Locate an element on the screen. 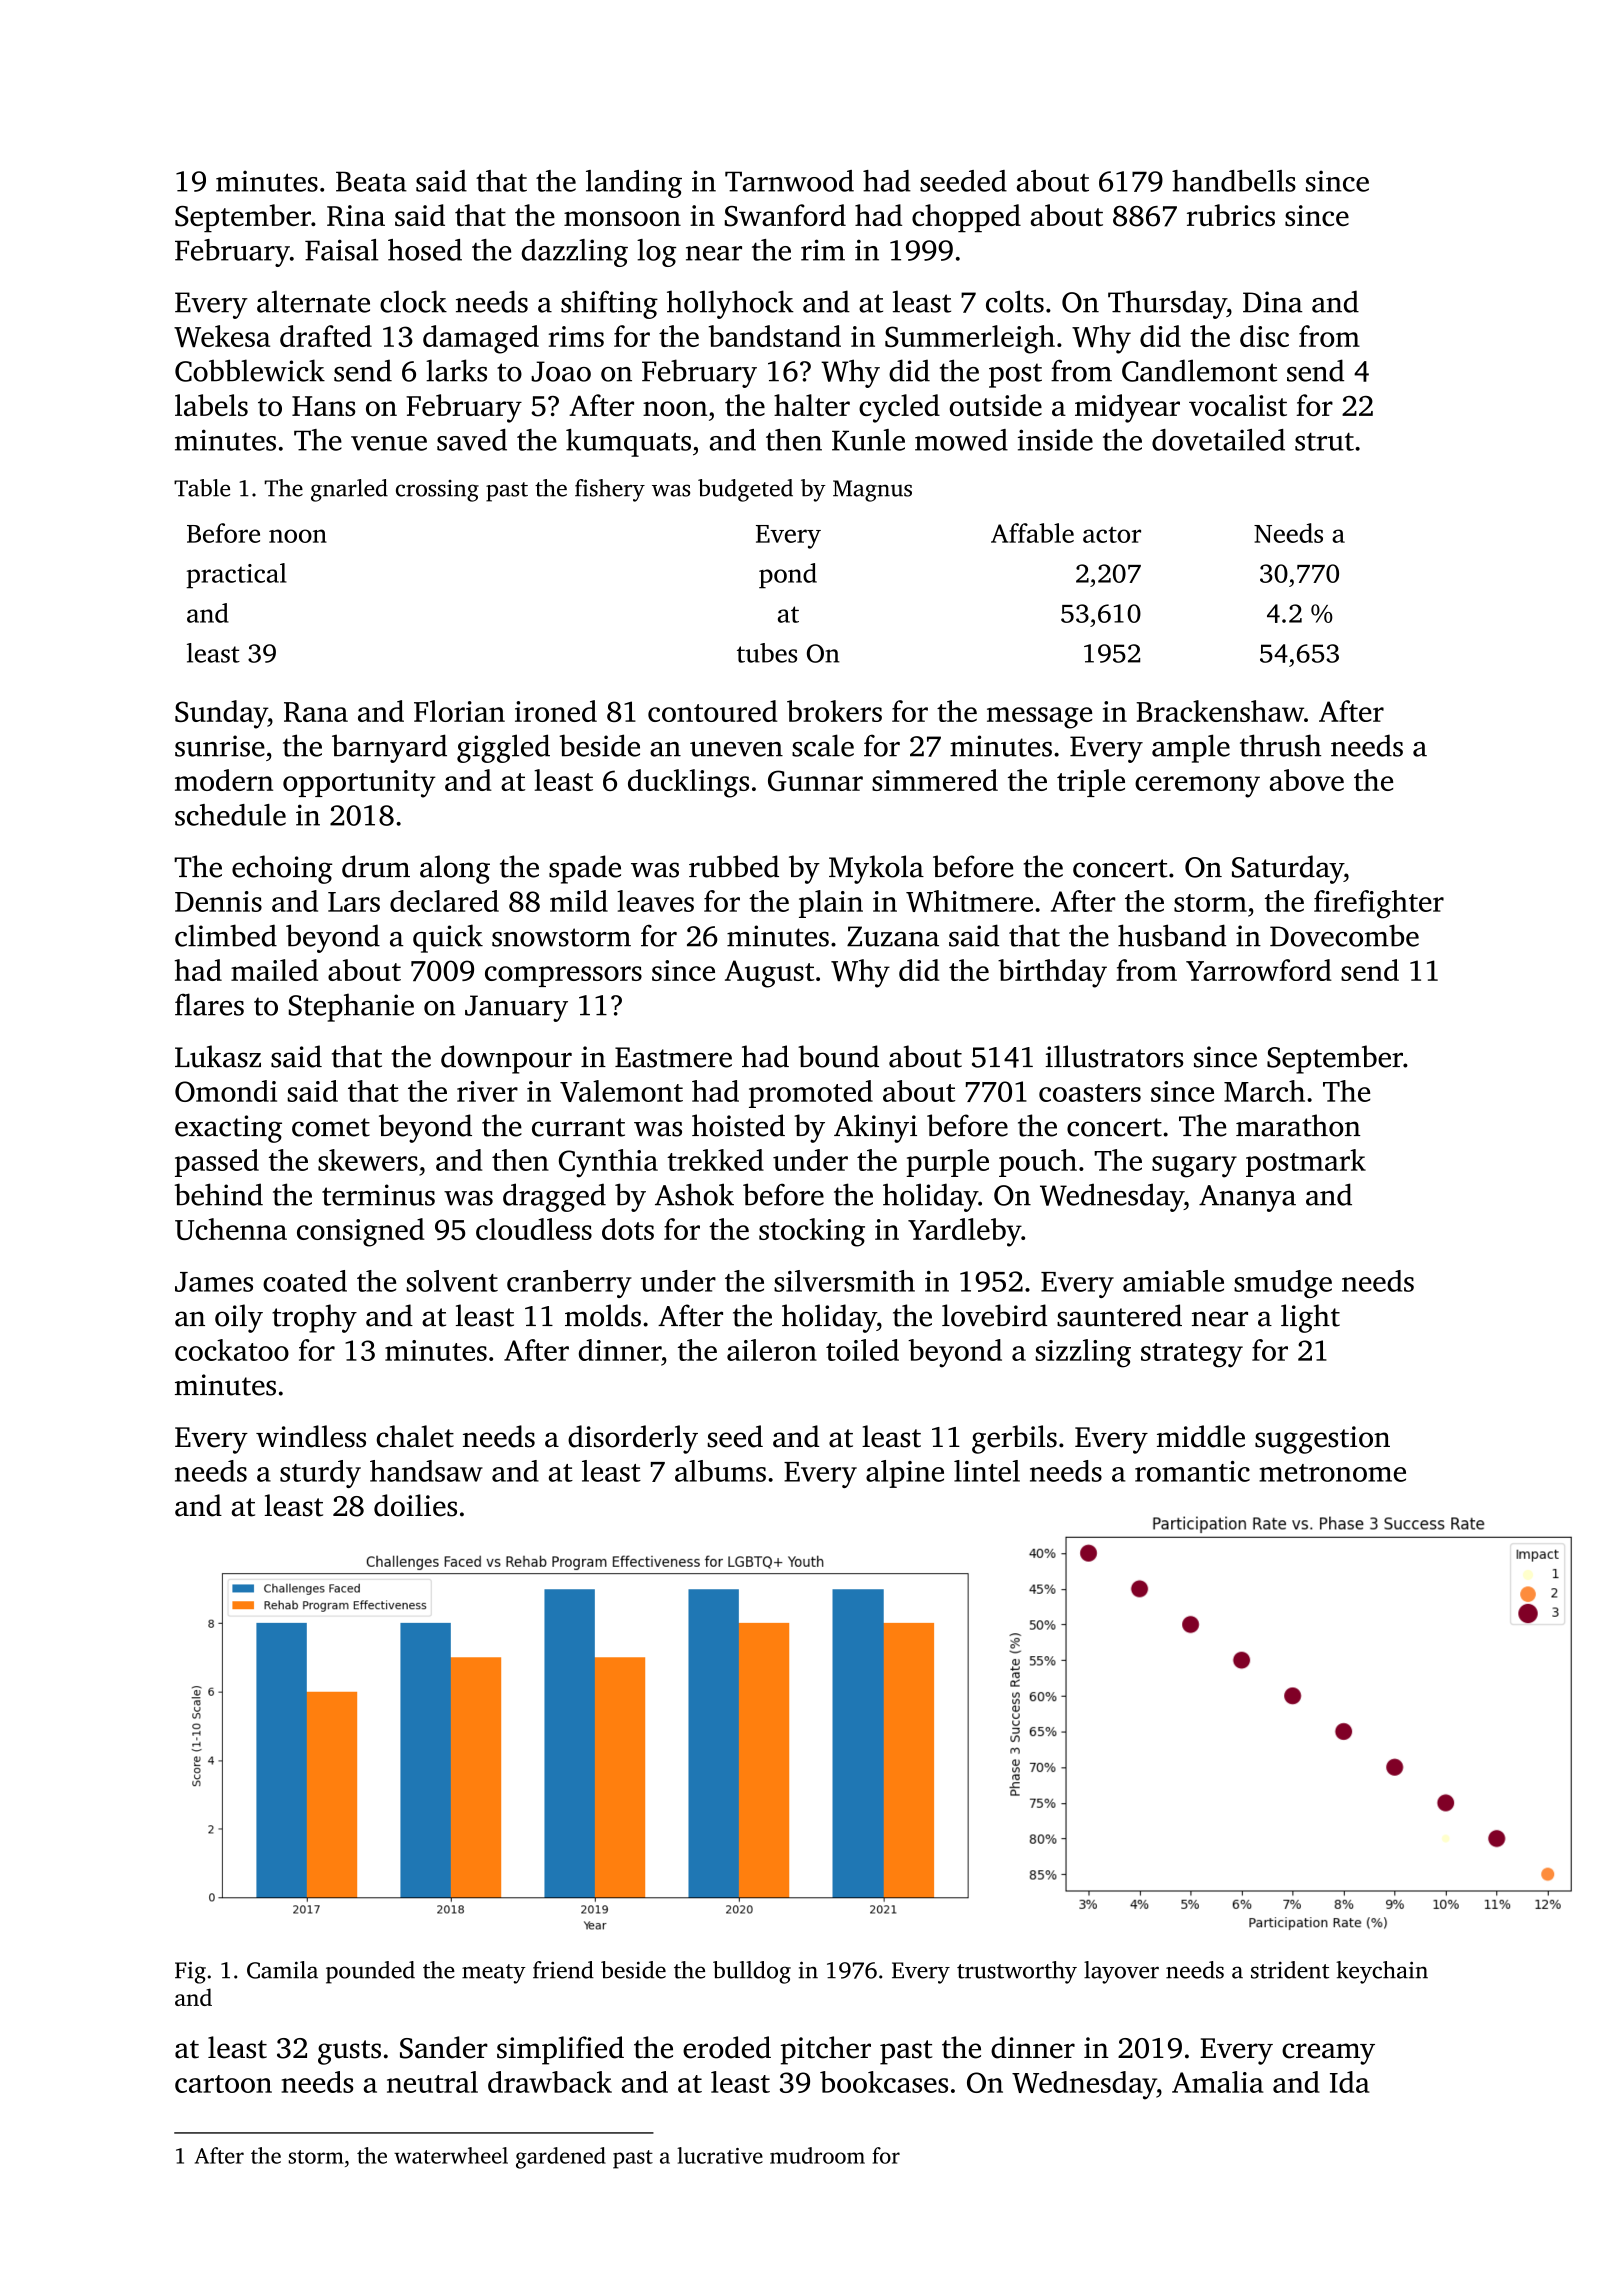  Faisal is located at coordinates (341, 250).
